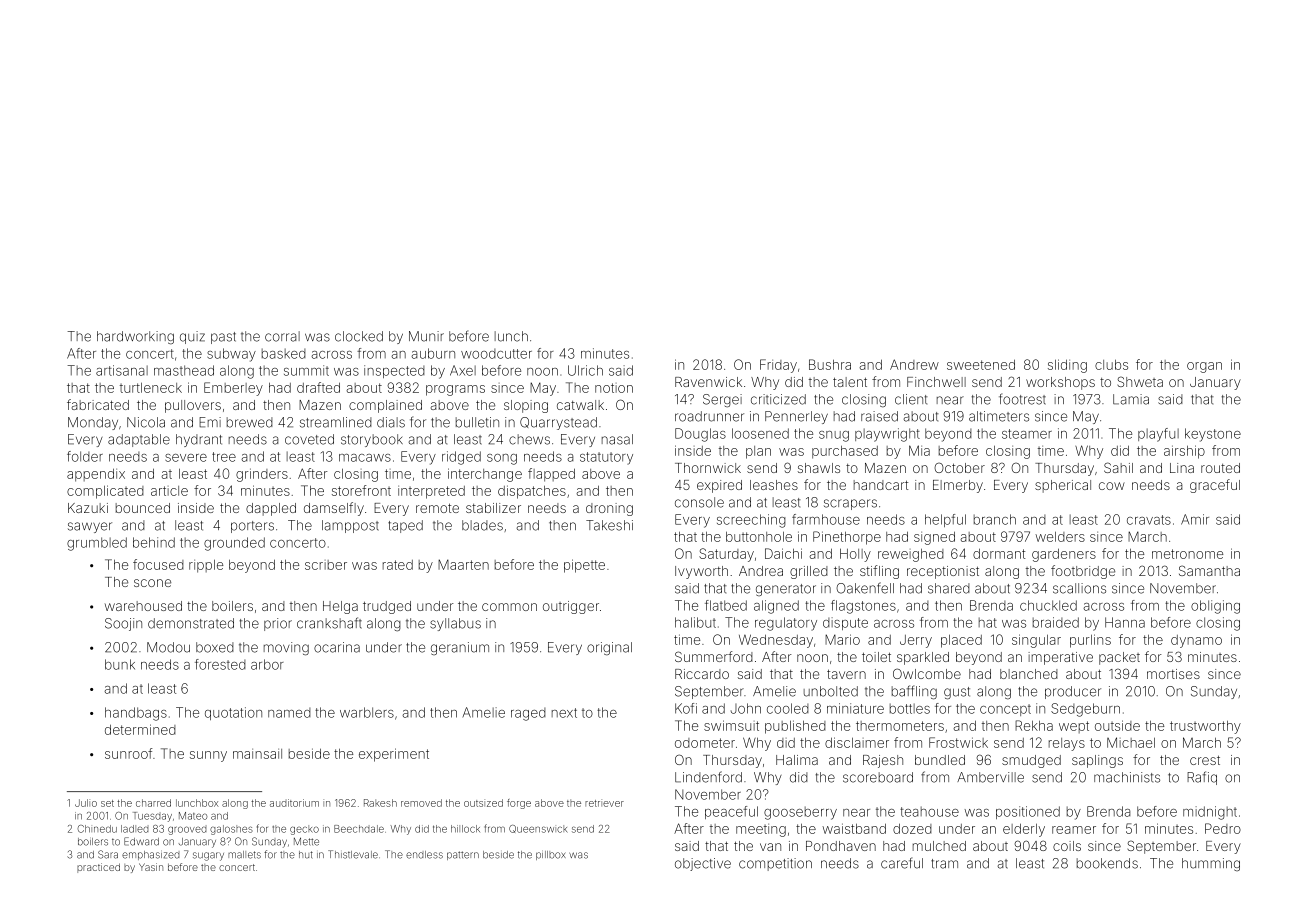 The height and width of the document is (924, 1308). What do you see at coordinates (695, 622) in the document?
I see `halibut` at bounding box center [695, 622].
